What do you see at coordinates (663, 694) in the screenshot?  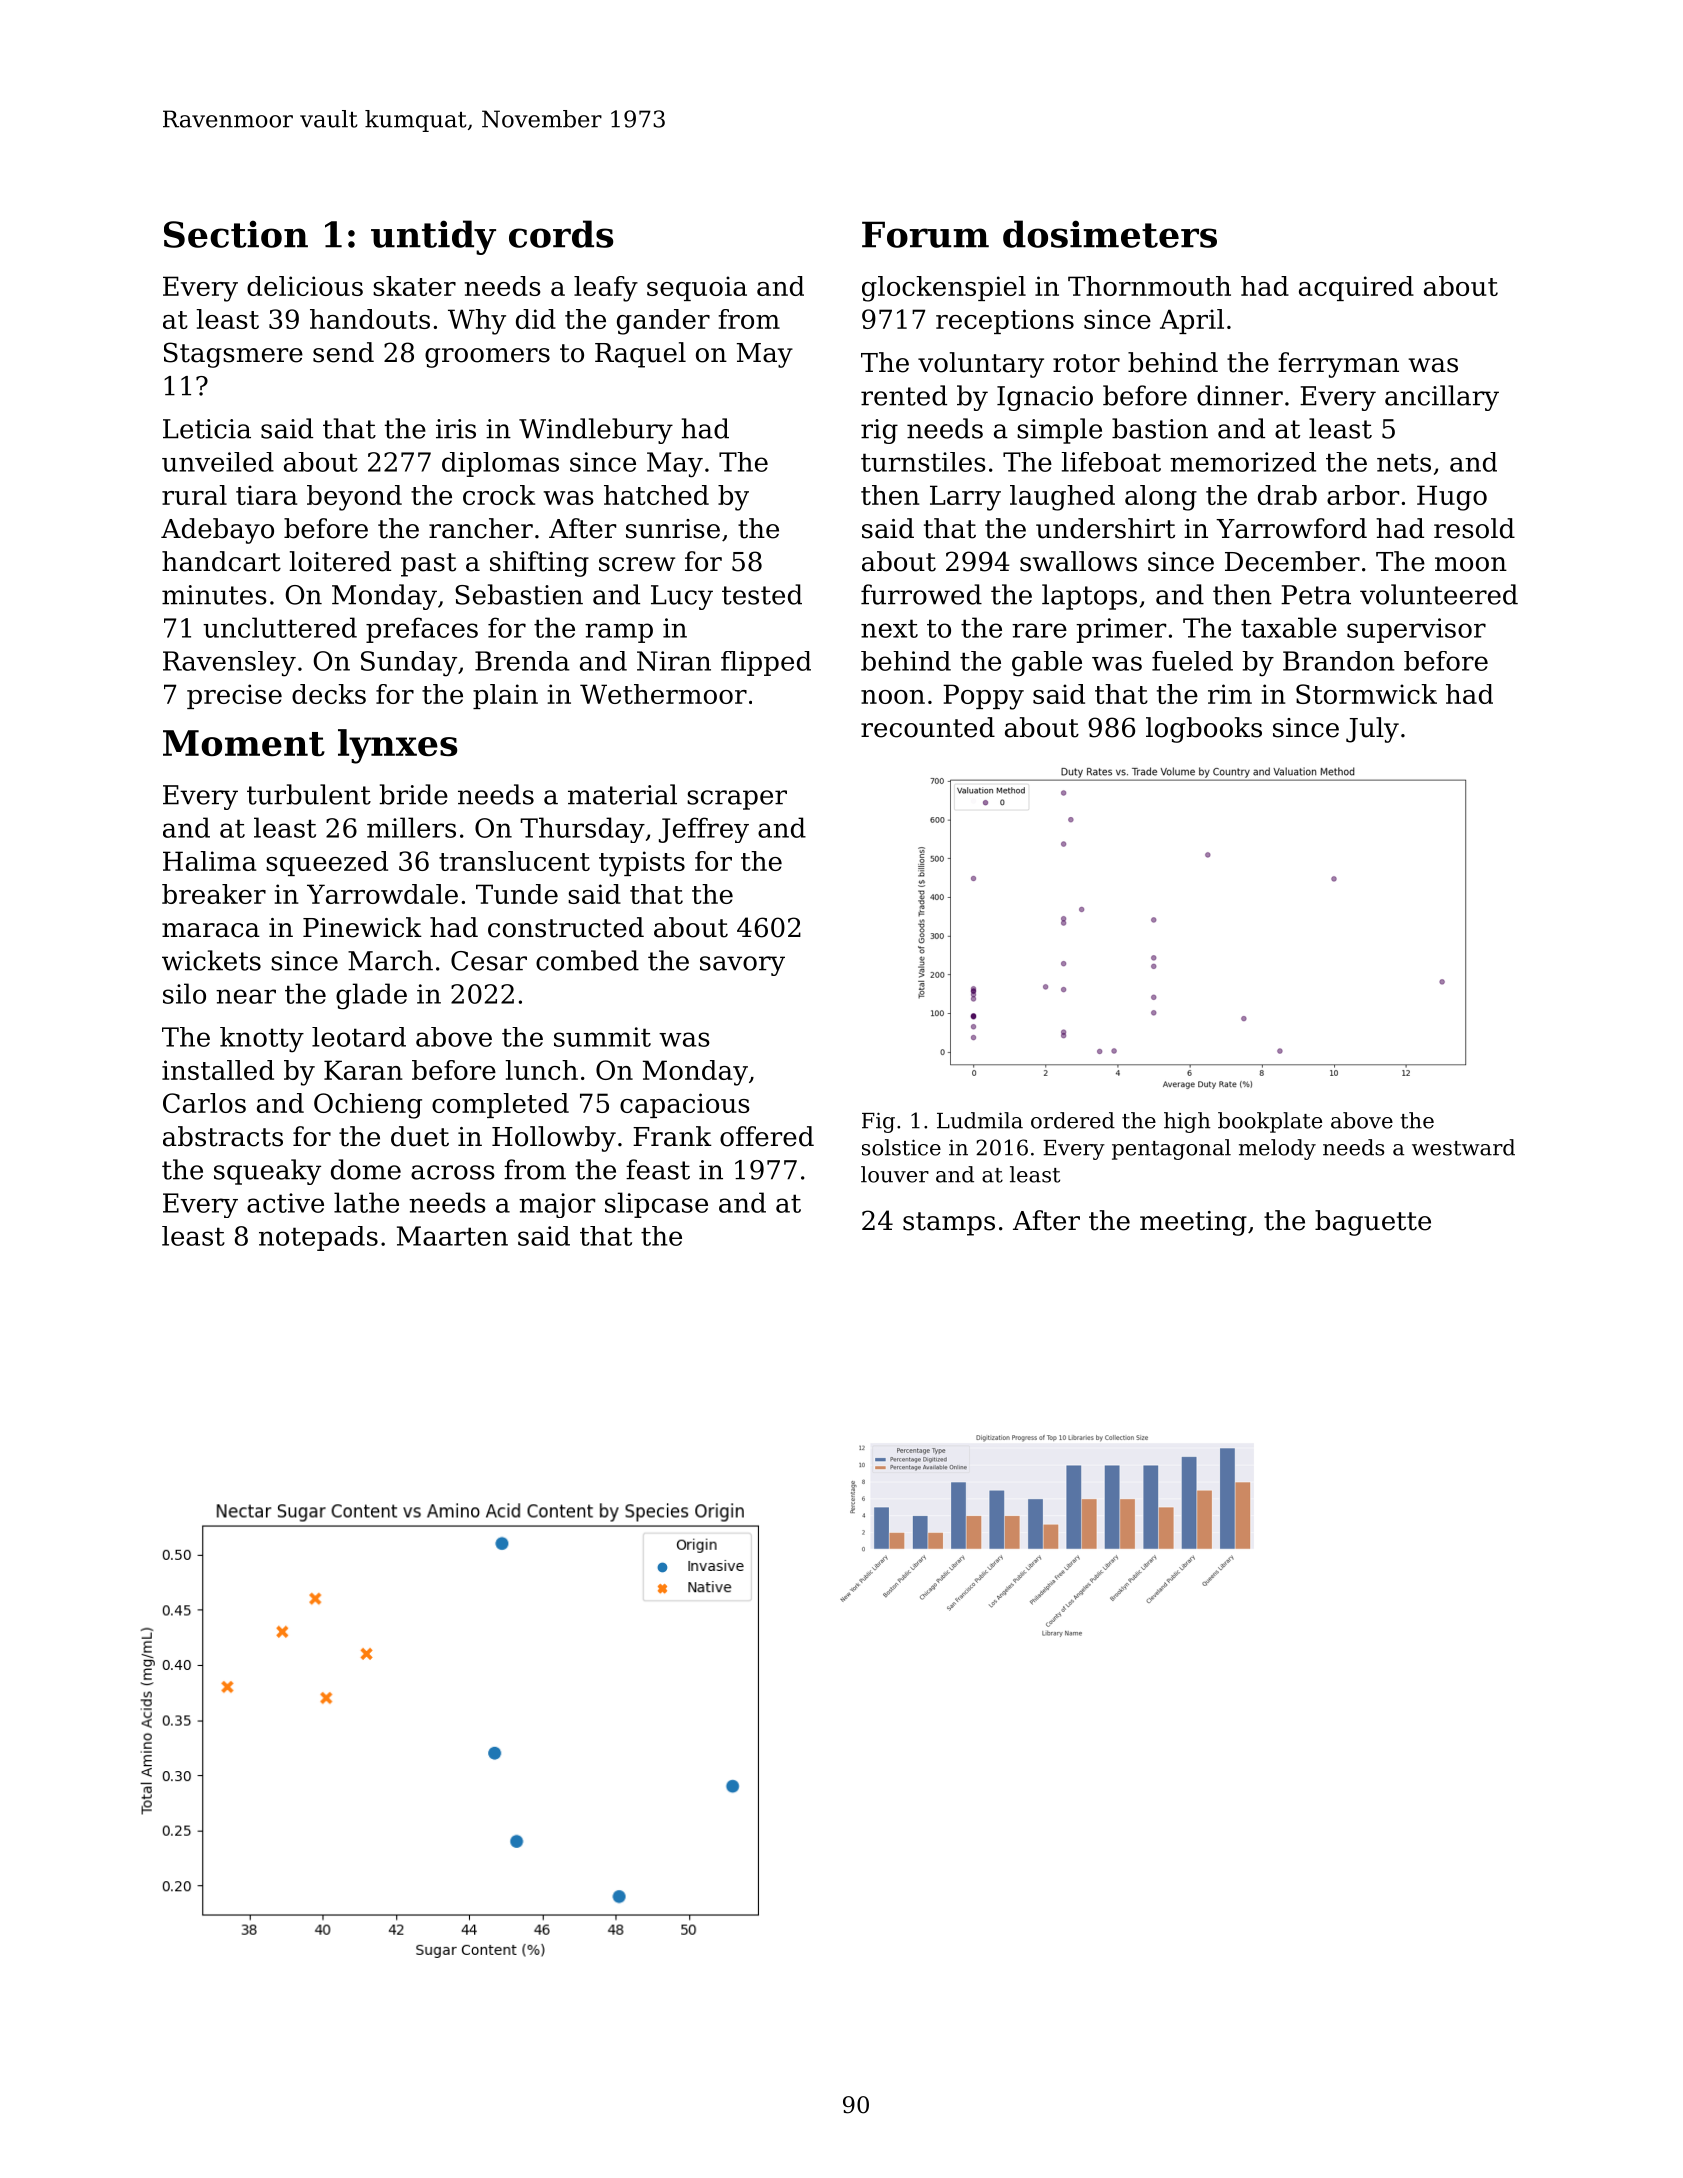 I see `Wethermoor` at bounding box center [663, 694].
